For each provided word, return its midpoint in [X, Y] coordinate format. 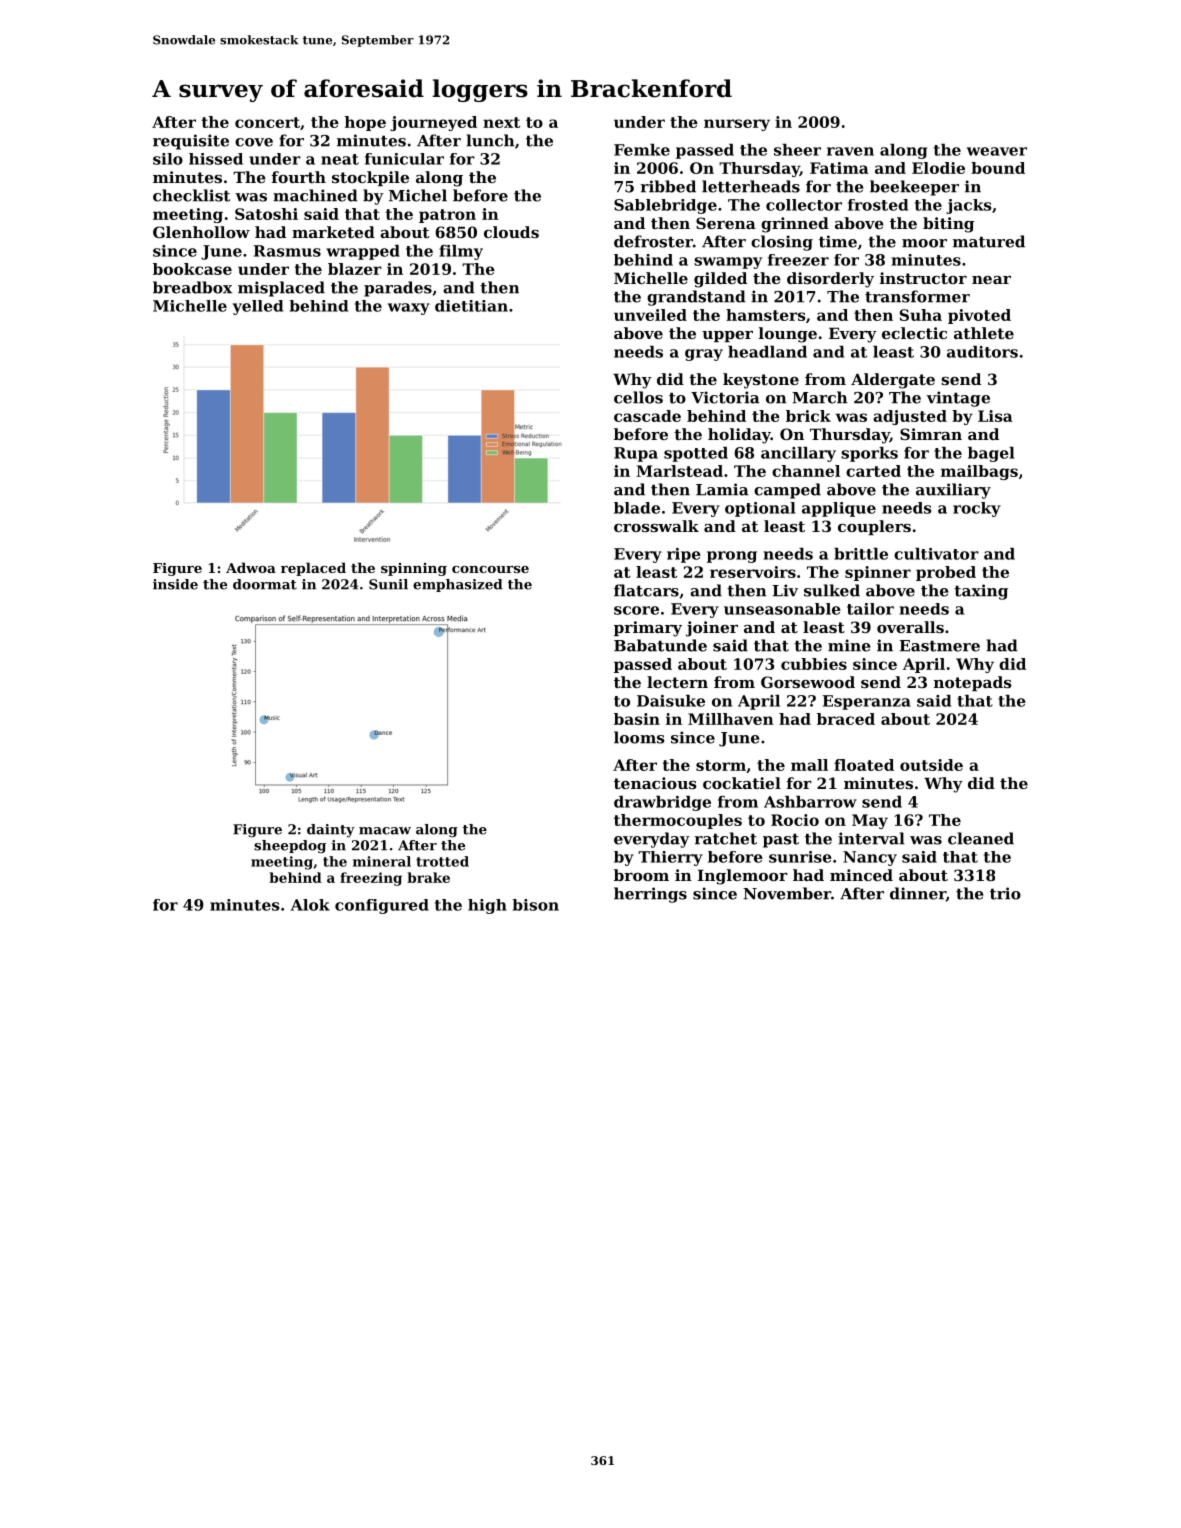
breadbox [192, 287]
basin [637, 719]
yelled [258, 307]
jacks [968, 206]
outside [931, 765]
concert [267, 122]
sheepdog [290, 846]
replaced [313, 569]
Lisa [995, 416]
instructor [923, 278]
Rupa [636, 454]
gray [704, 355]
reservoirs [753, 572]
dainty [331, 830]
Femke [642, 150]
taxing [981, 592]
